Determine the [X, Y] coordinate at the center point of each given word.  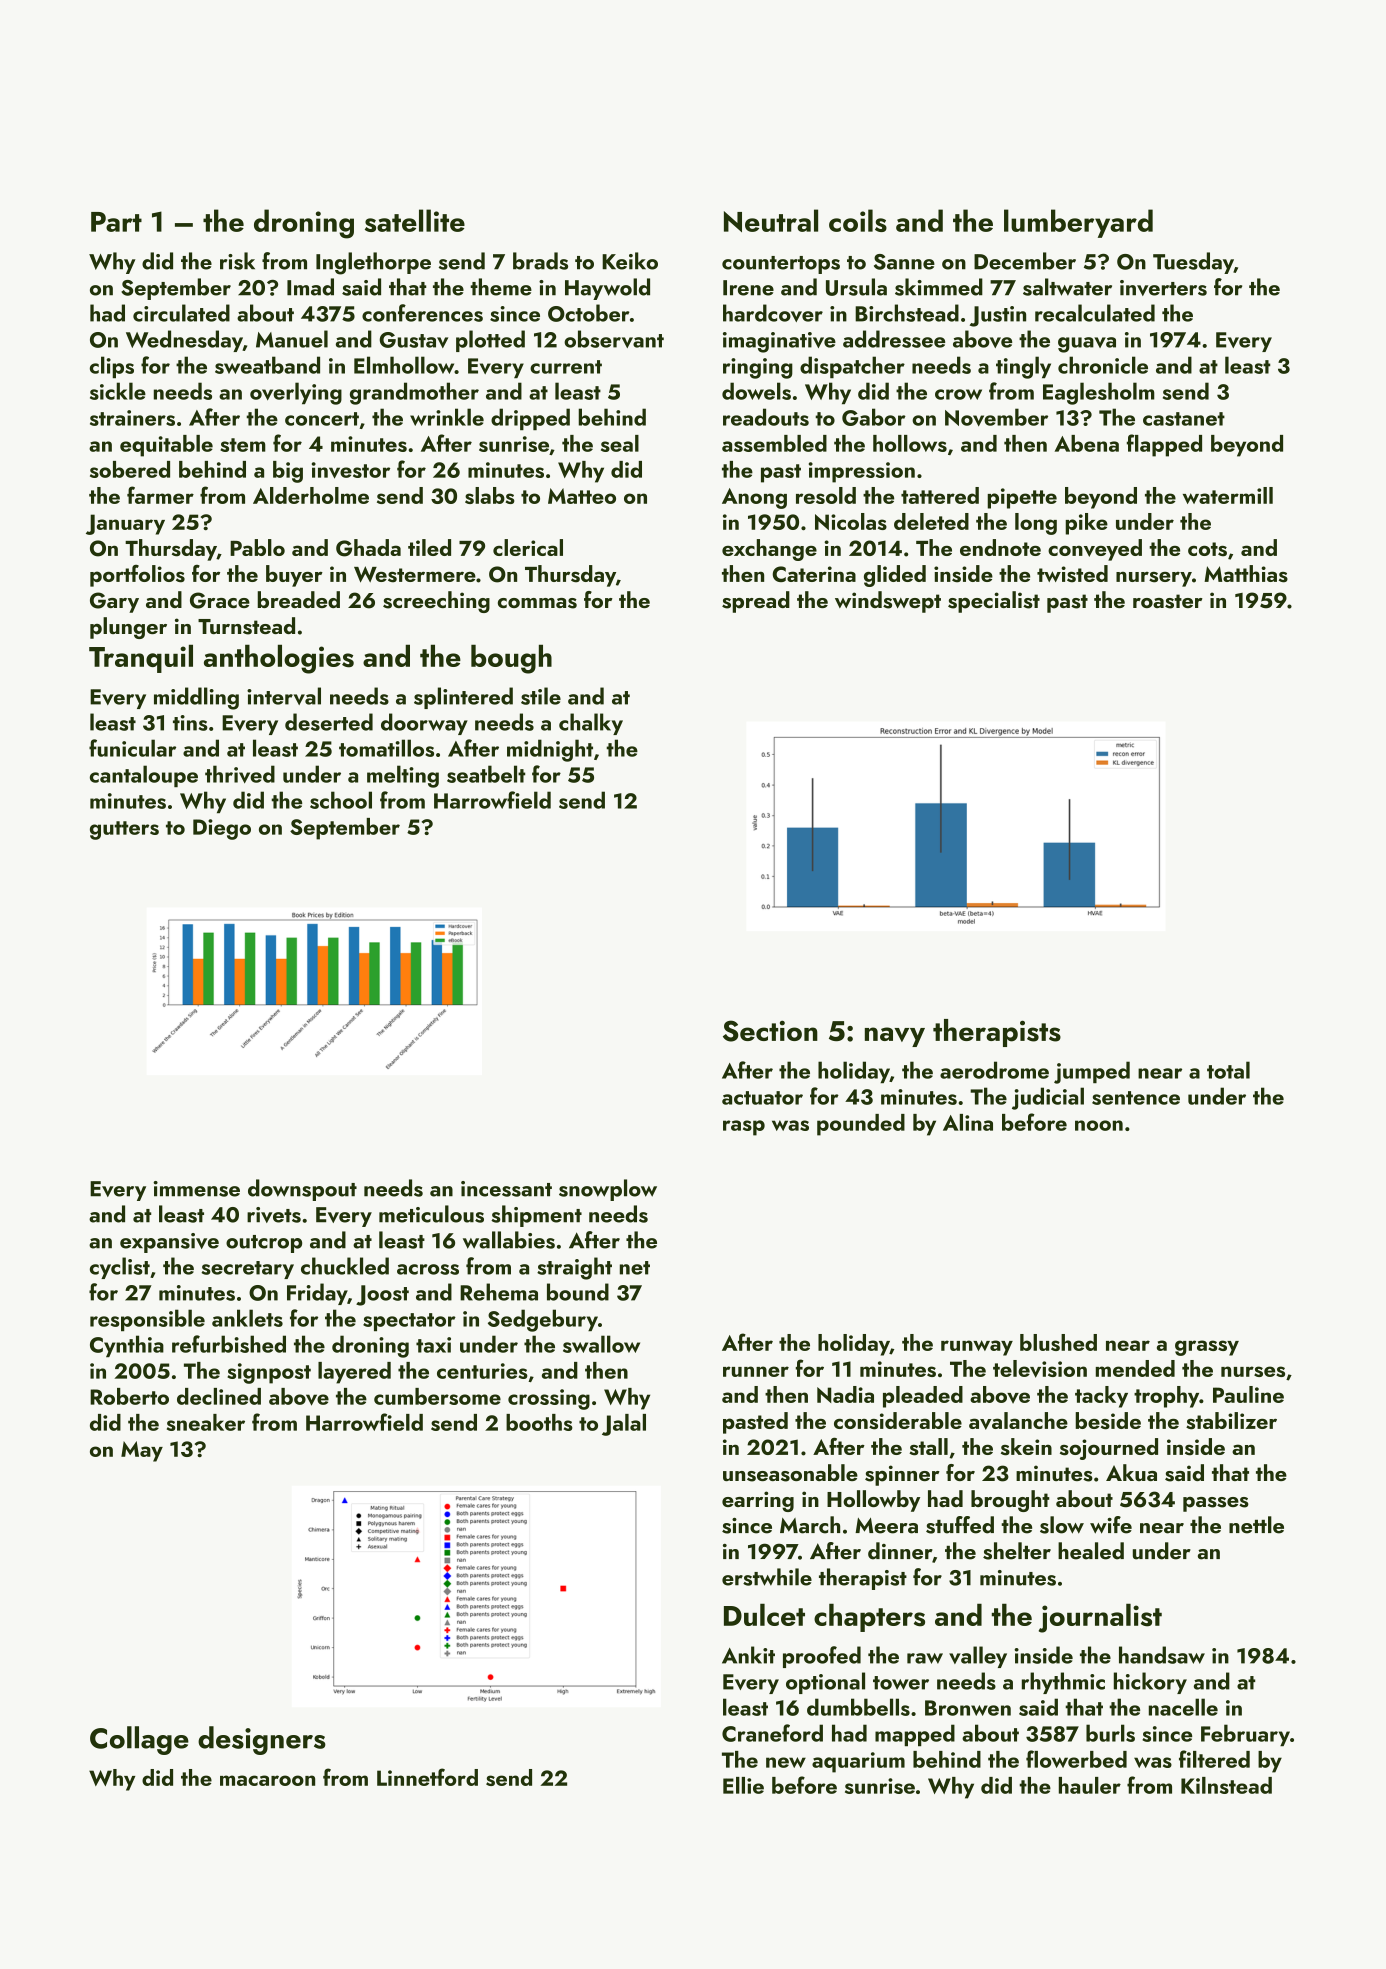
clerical [528, 547]
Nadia [845, 1394]
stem [243, 445]
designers [262, 1740]
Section [770, 1031]
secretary [247, 1270]
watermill [1228, 495]
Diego [222, 829]
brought [1010, 1501]
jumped [1092, 1072]
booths [539, 1422]
